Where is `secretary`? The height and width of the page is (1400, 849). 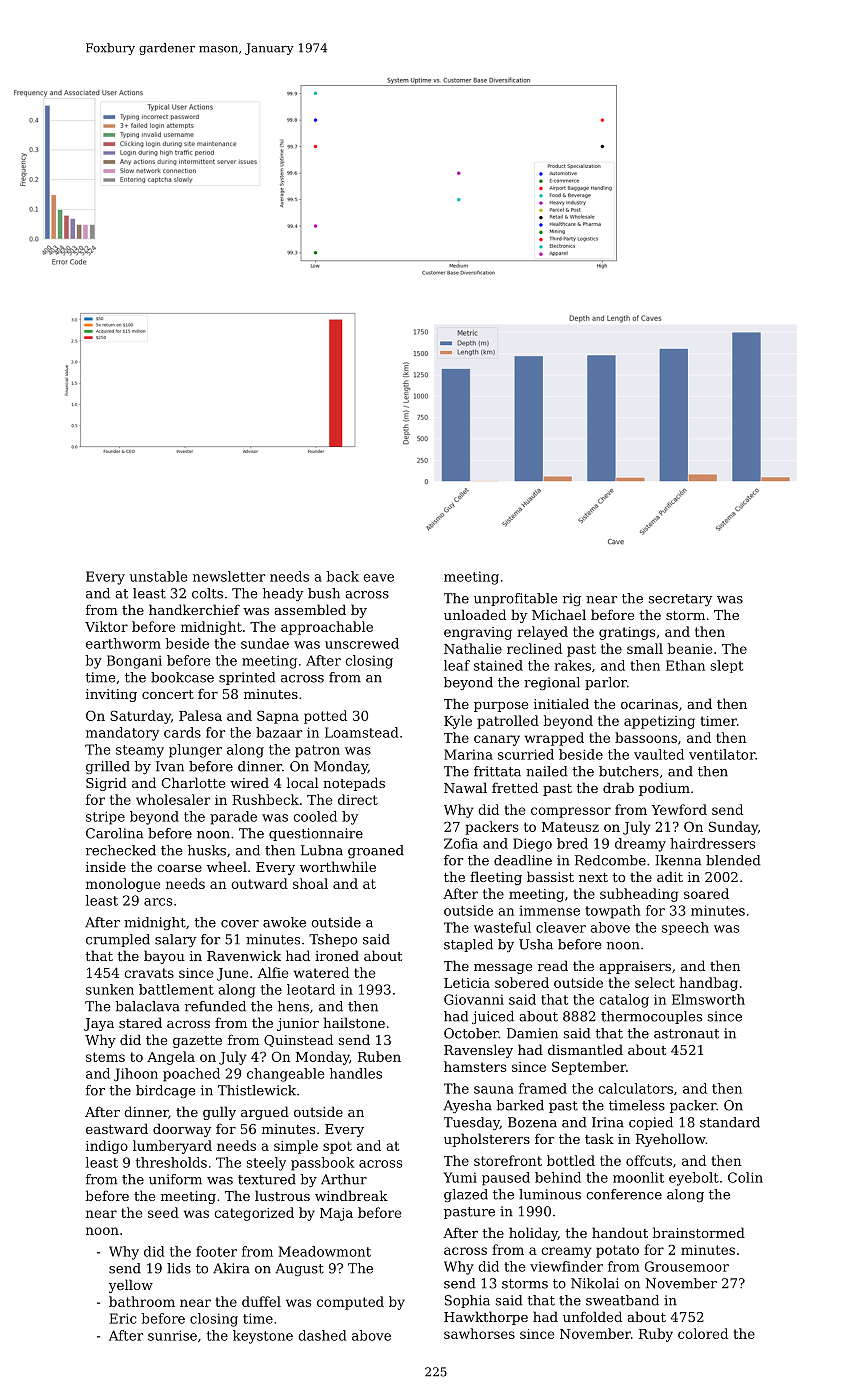
secretary is located at coordinates (681, 600).
